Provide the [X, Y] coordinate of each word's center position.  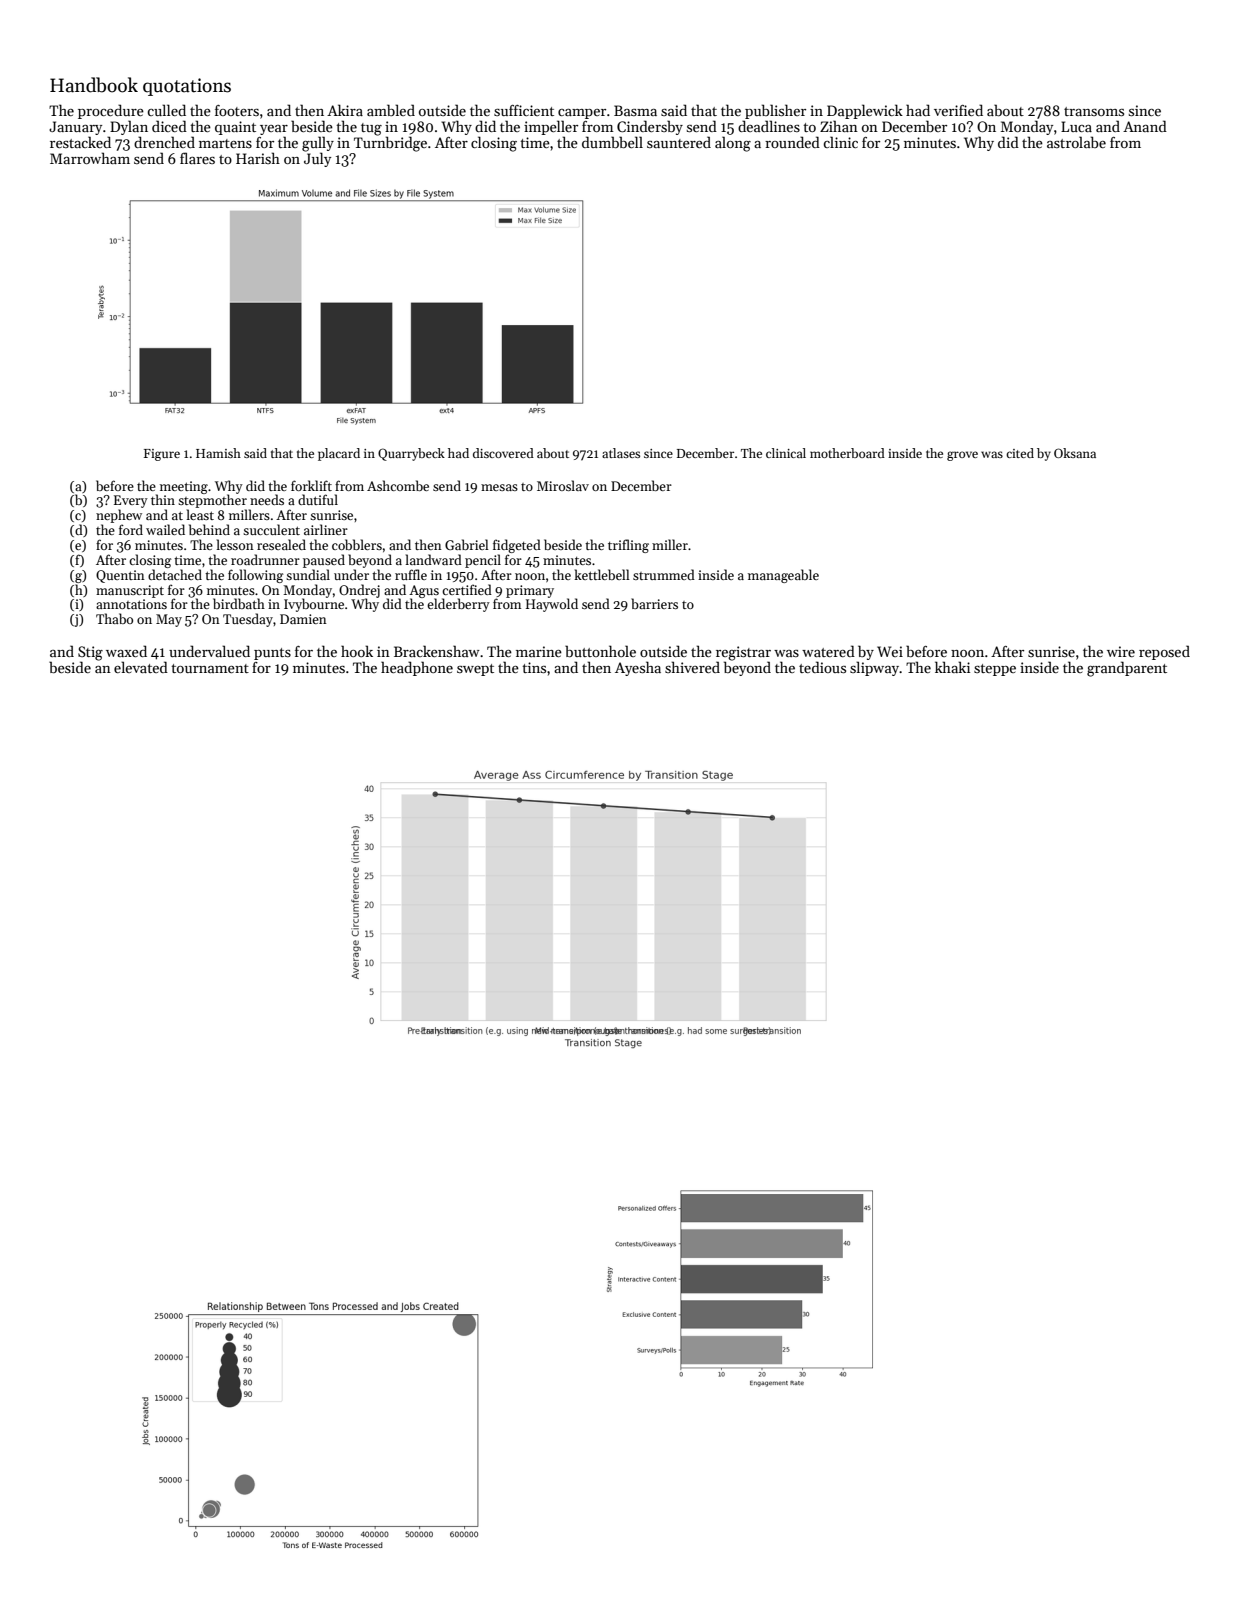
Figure [162, 455]
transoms [1094, 111]
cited [1020, 453]
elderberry [458, 605]
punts [272, 654]
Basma [635, 110]
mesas [499, 487]
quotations [187, 87]
